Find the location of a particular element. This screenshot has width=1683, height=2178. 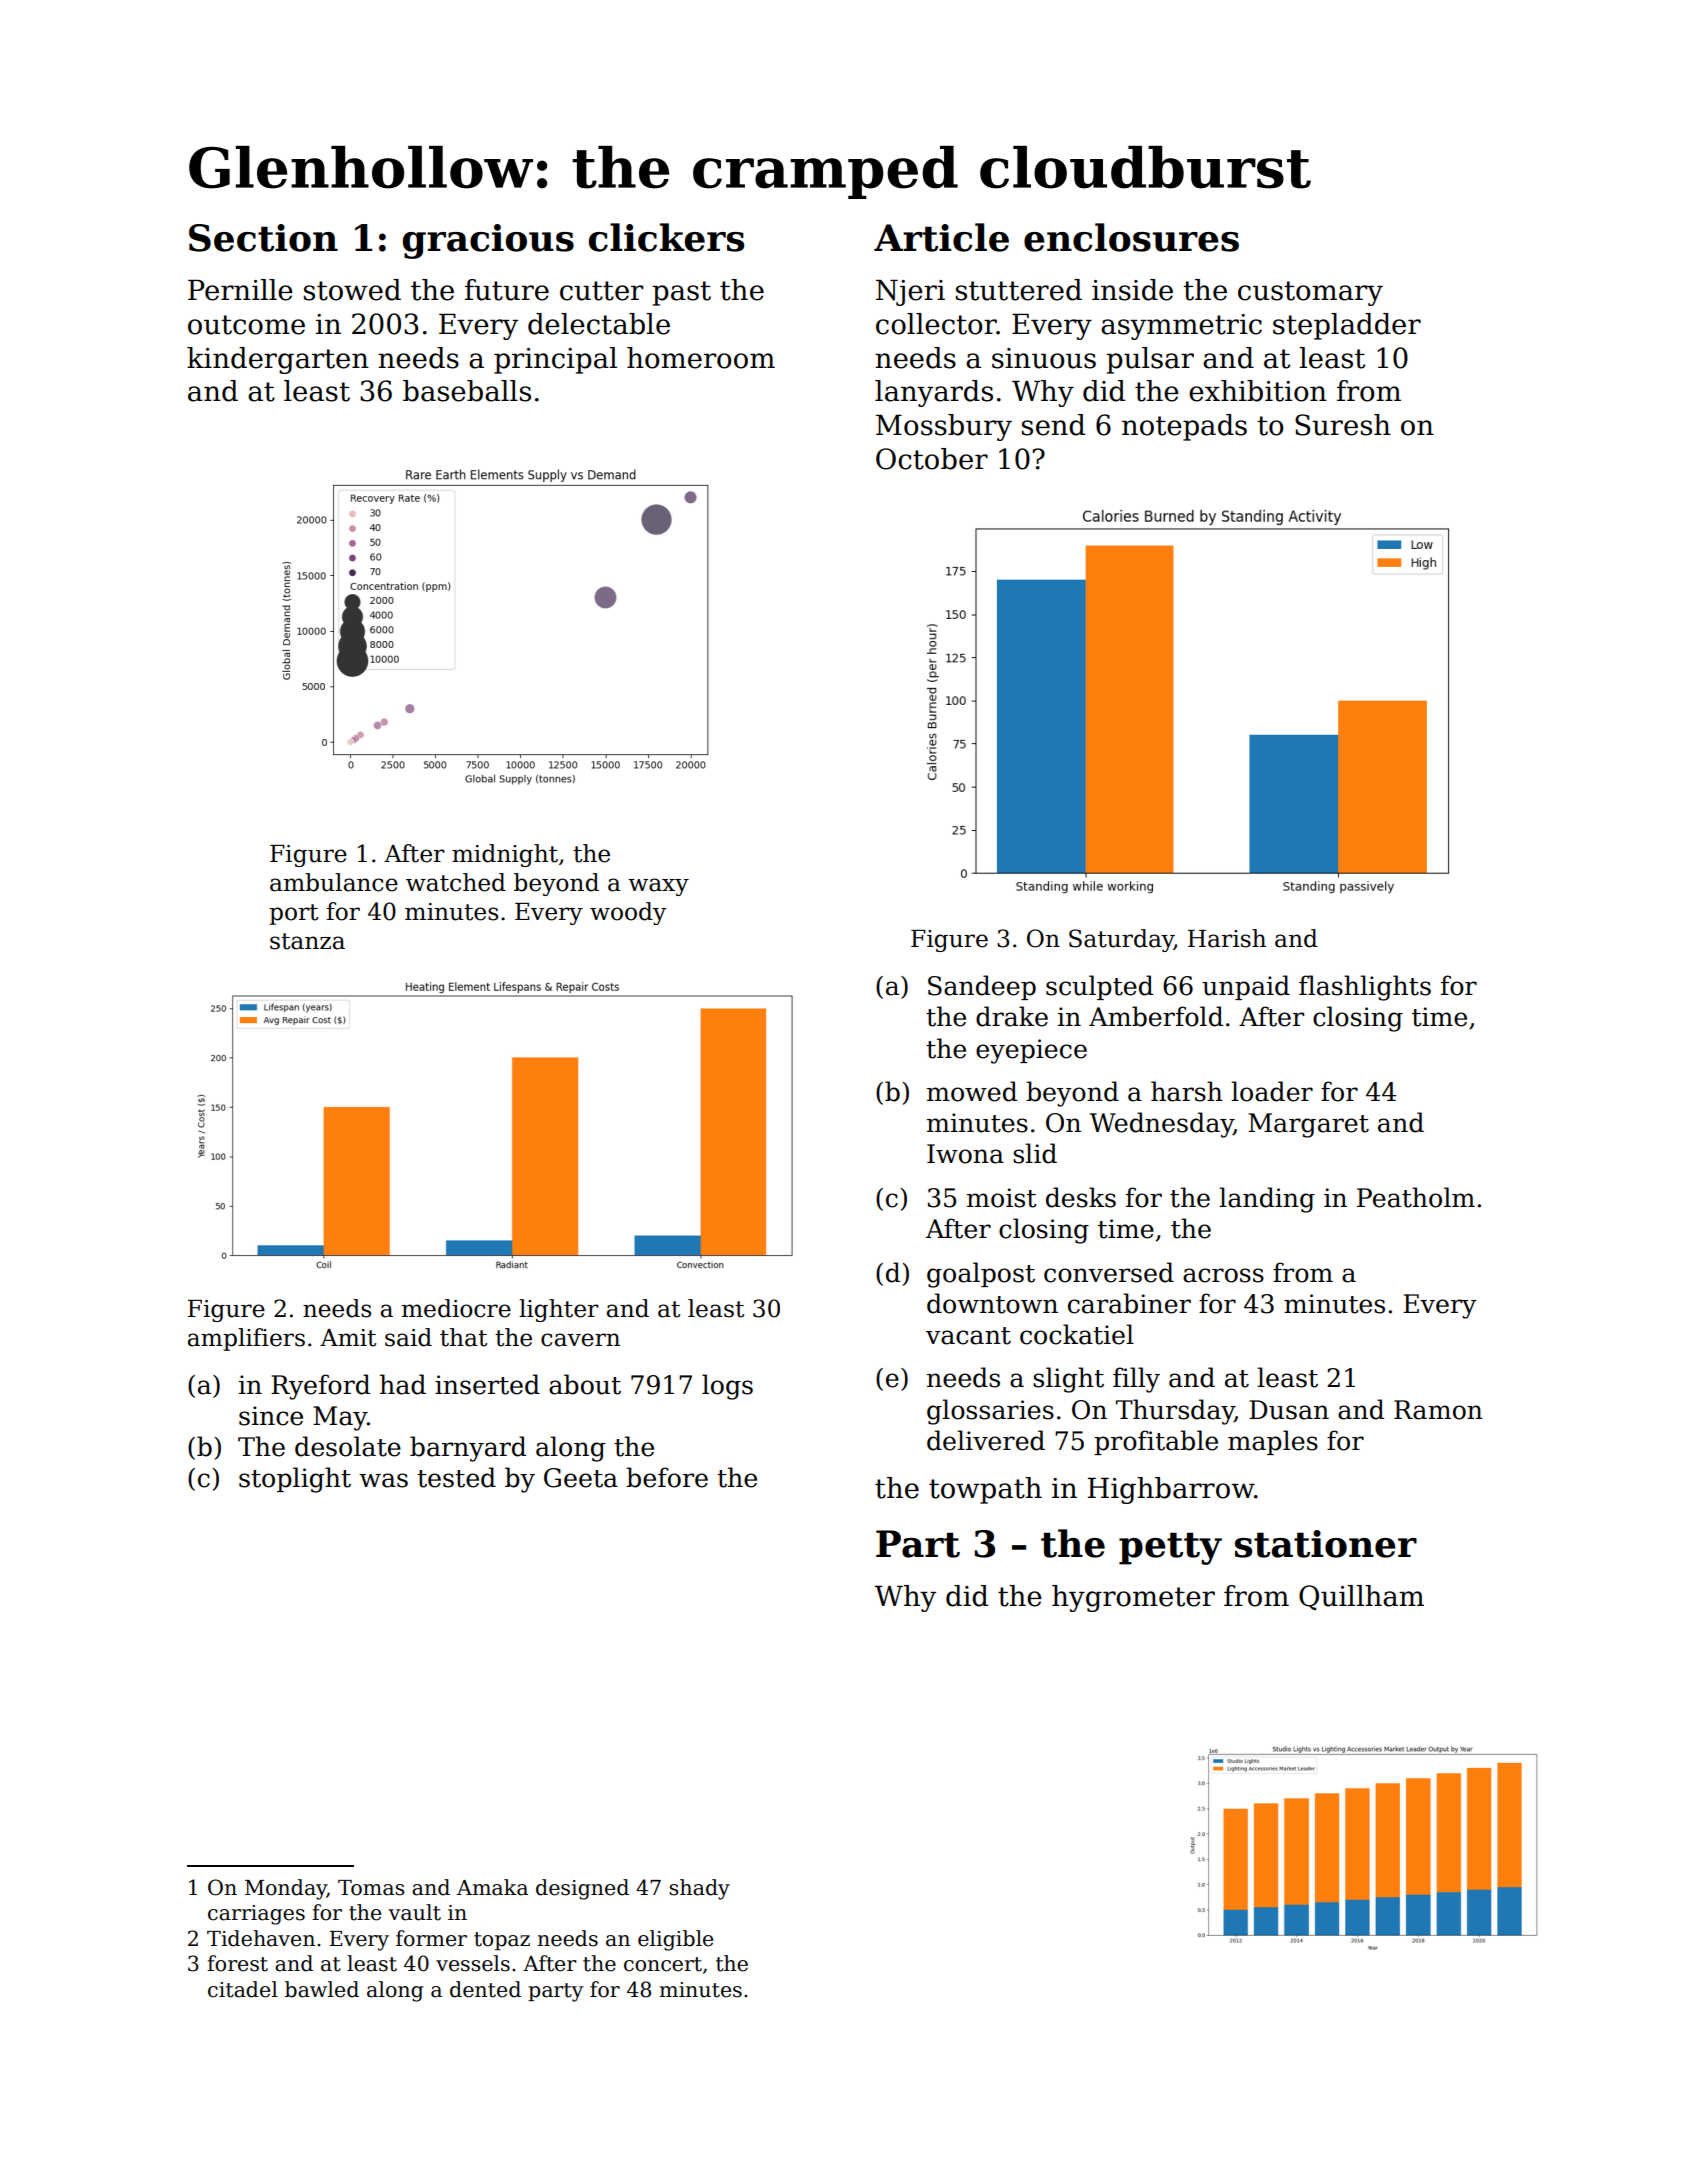

customary is located at coordinates (1310, 293).
